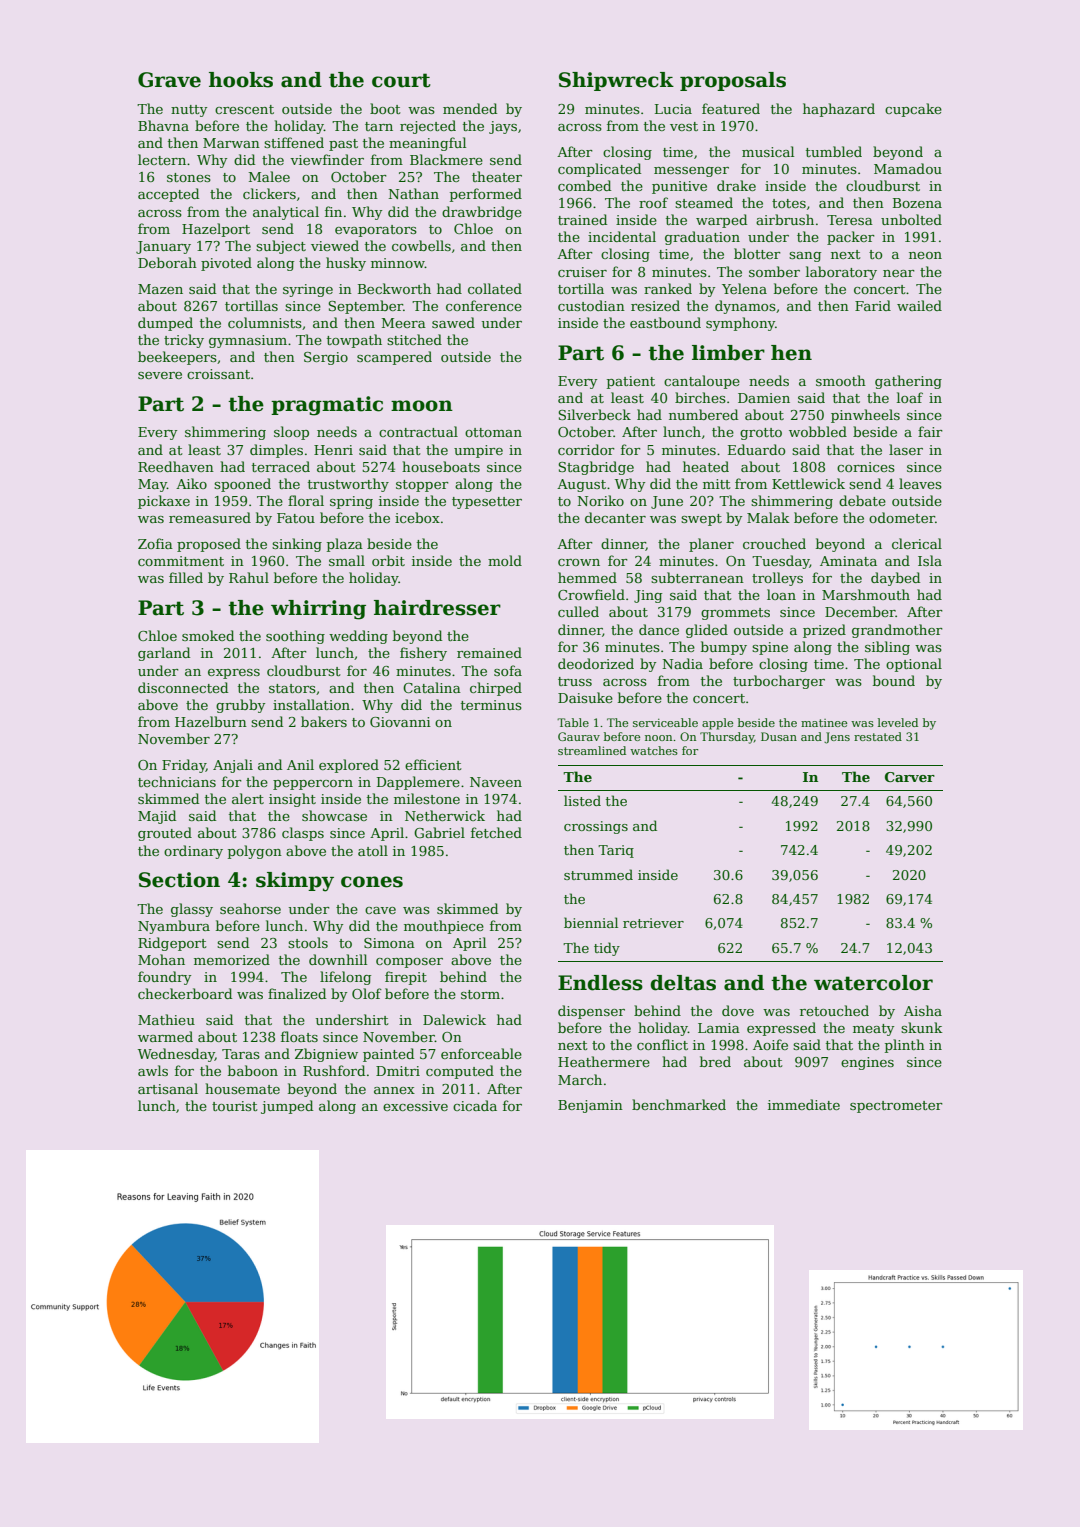 This screenshot has height=1527, width=1080. I want to click on sibling, so click(887, 648).
